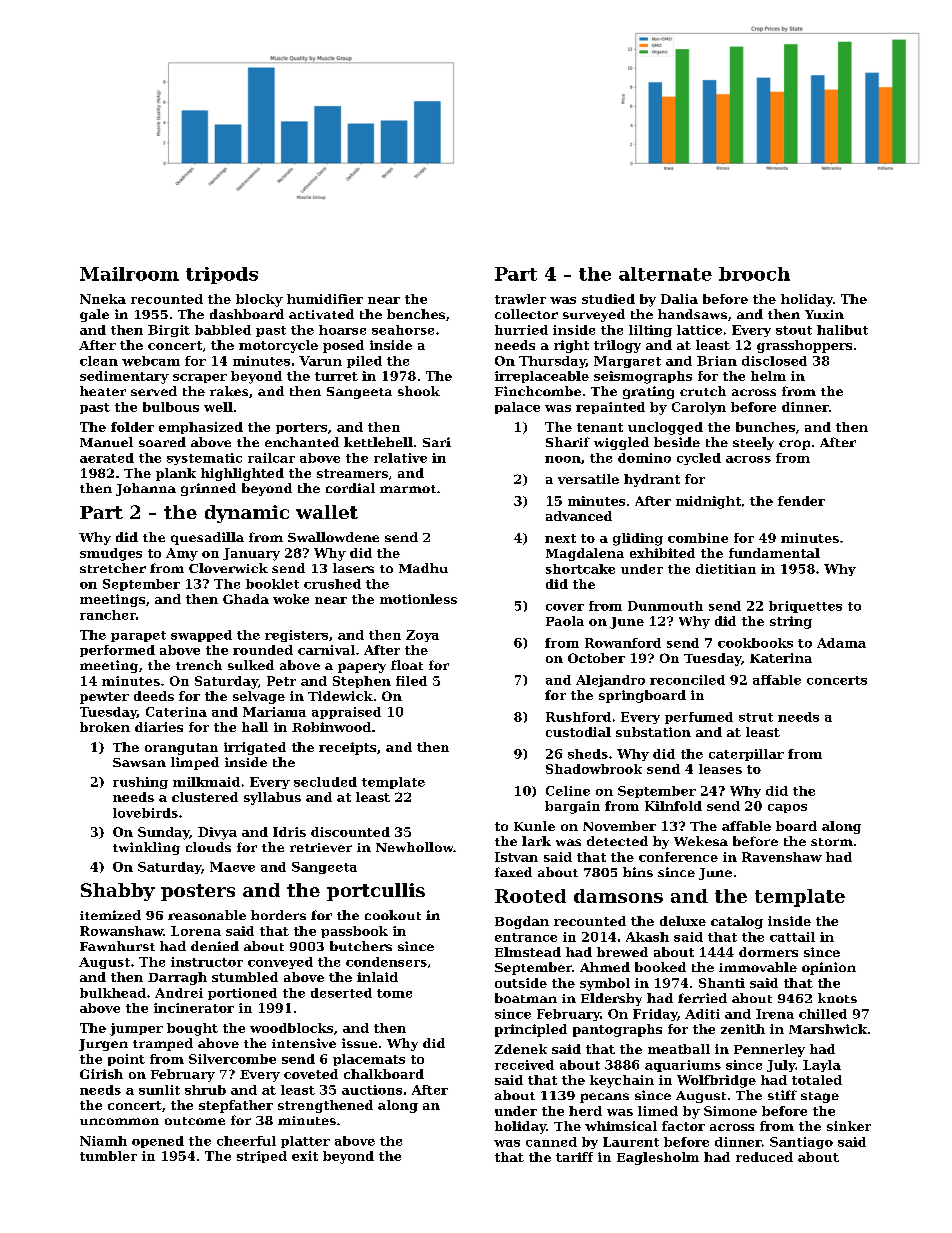 The width and height of the document is (952, 1233). Describe the element at coordinates (195, 763) in the document. I see `limped` at that location.
